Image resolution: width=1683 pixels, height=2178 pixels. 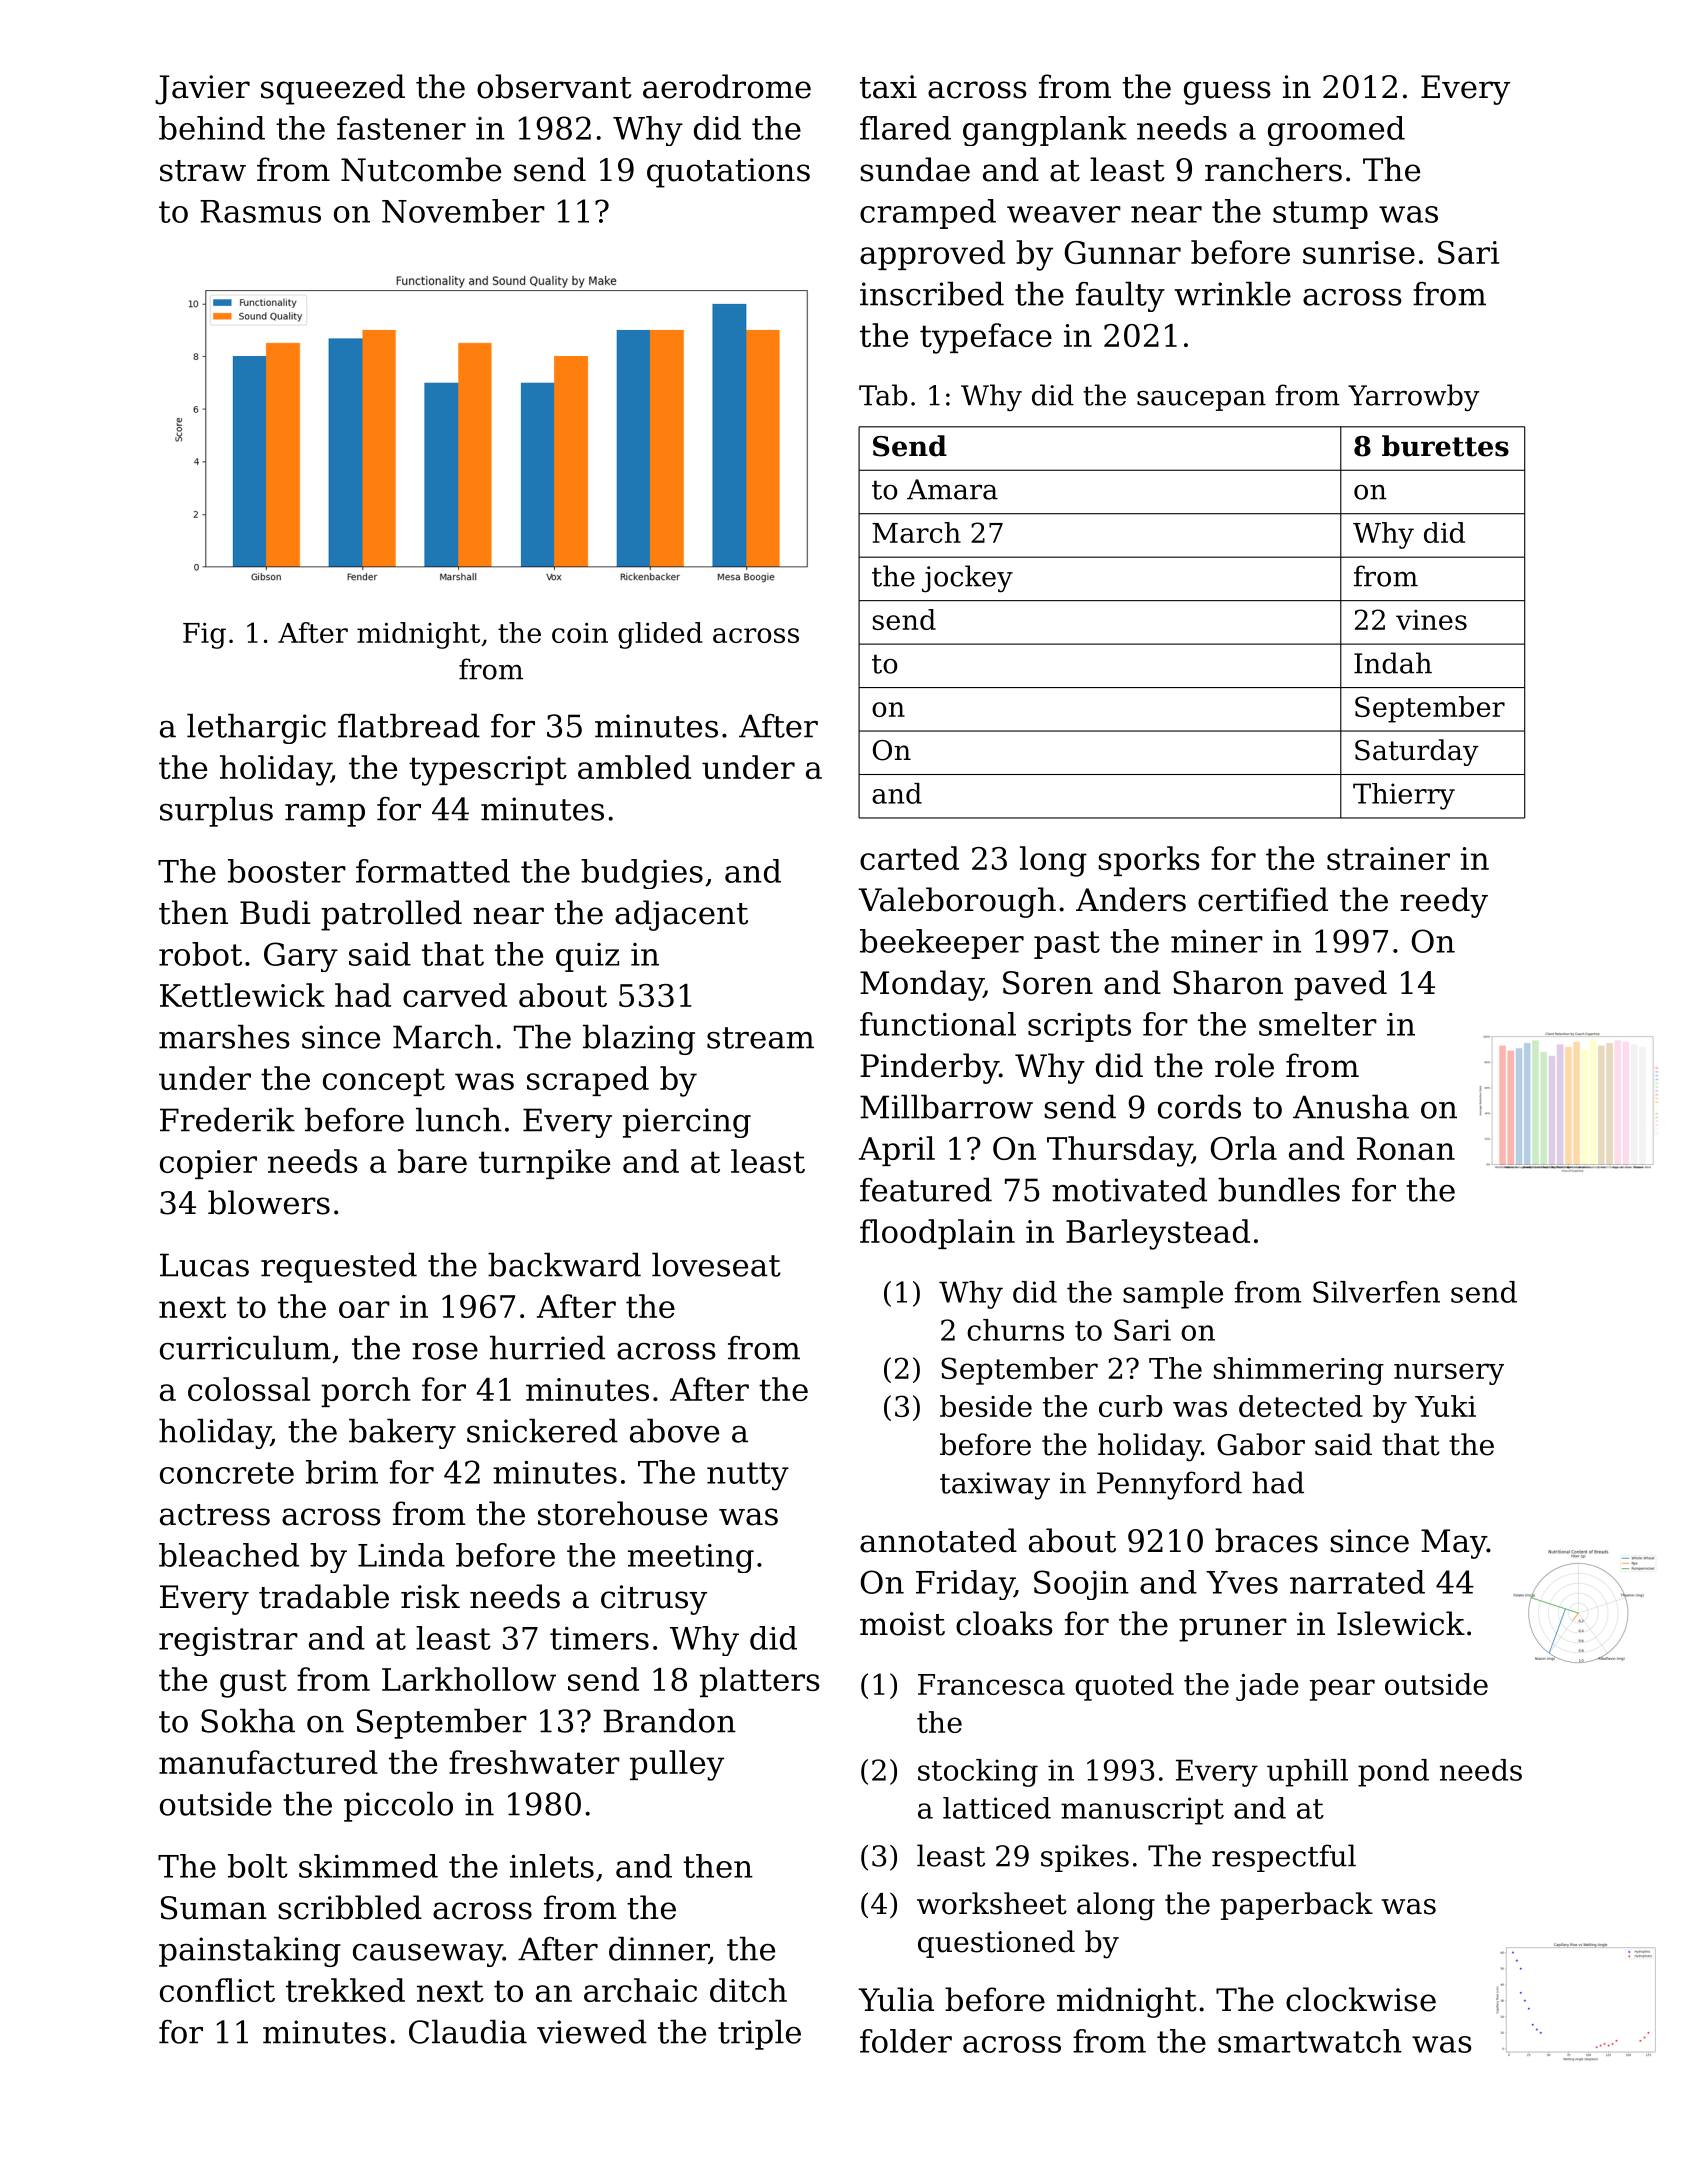 I want to click on folder, so click(x=906, y=2041).
